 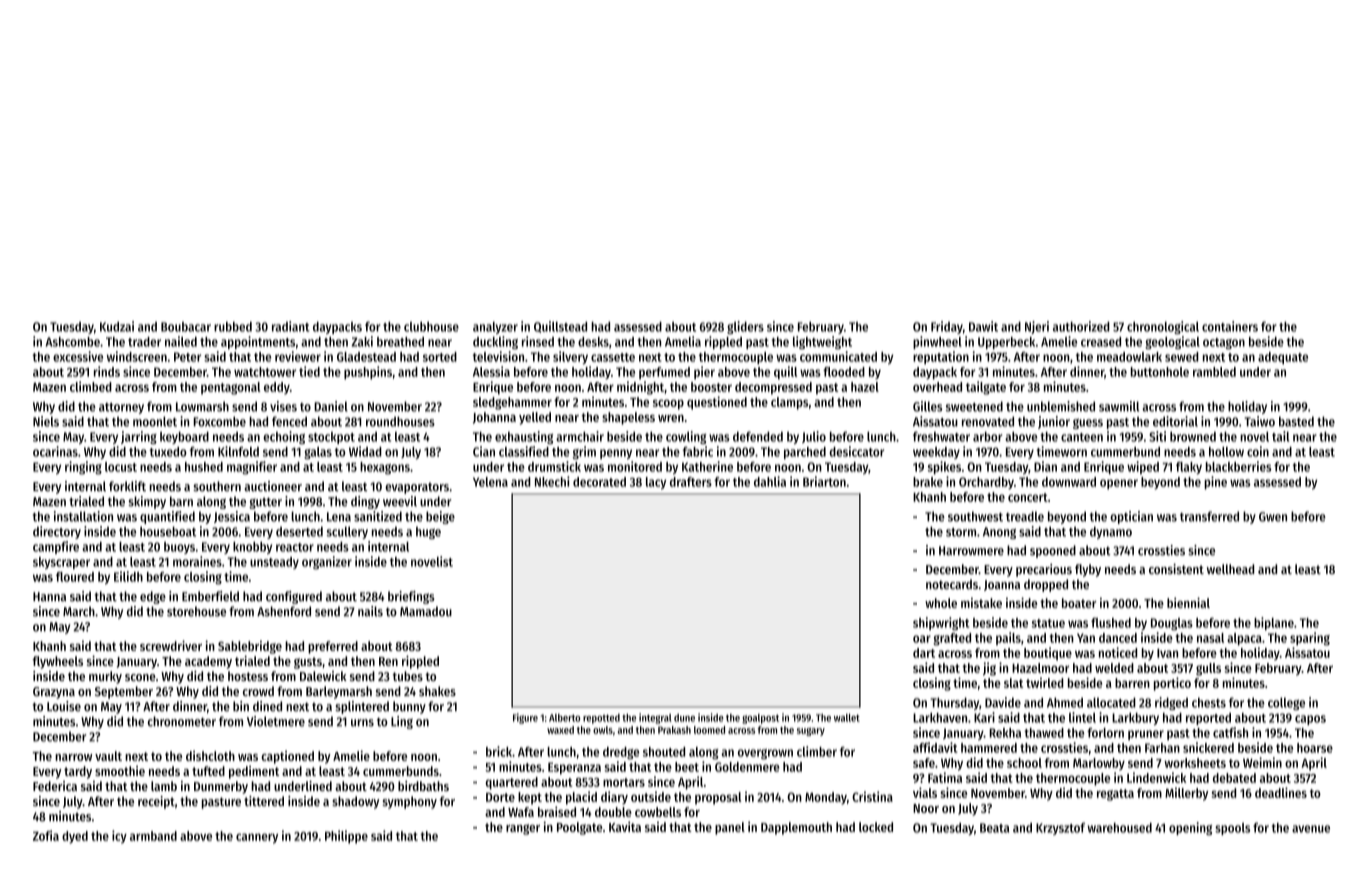 What do you see at coordinates (1230, 732) in the screenshot?
I see `catfish` at bounding box center [1230, 732].
